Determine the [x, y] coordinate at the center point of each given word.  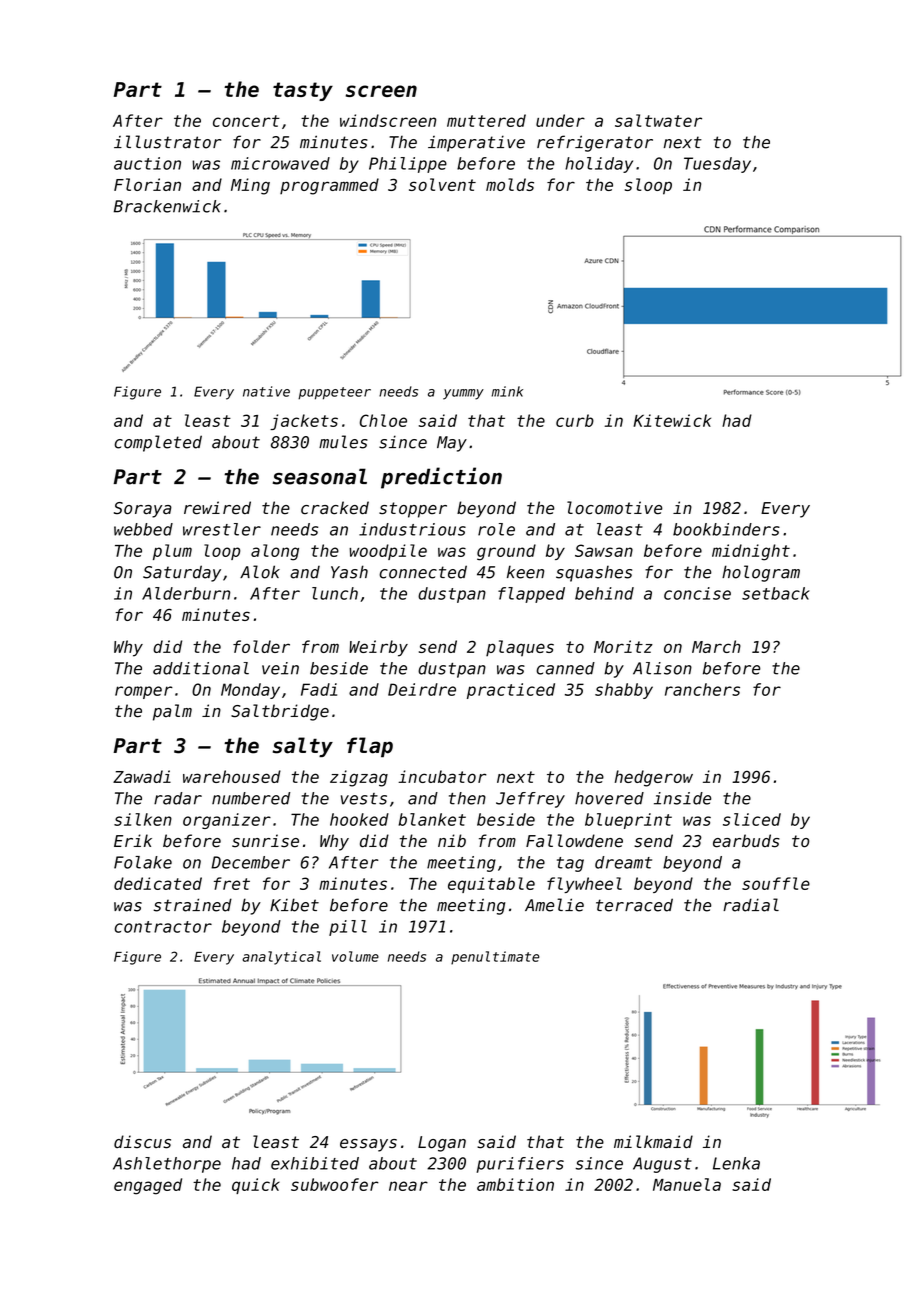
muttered [486, 120]
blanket [432, 819]
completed [158, 443]
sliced [752, 819]
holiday [599, 165]
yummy [463, 394]
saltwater [658, 120]
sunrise [265, 841]
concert [246, 121]
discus [142, 1142]
